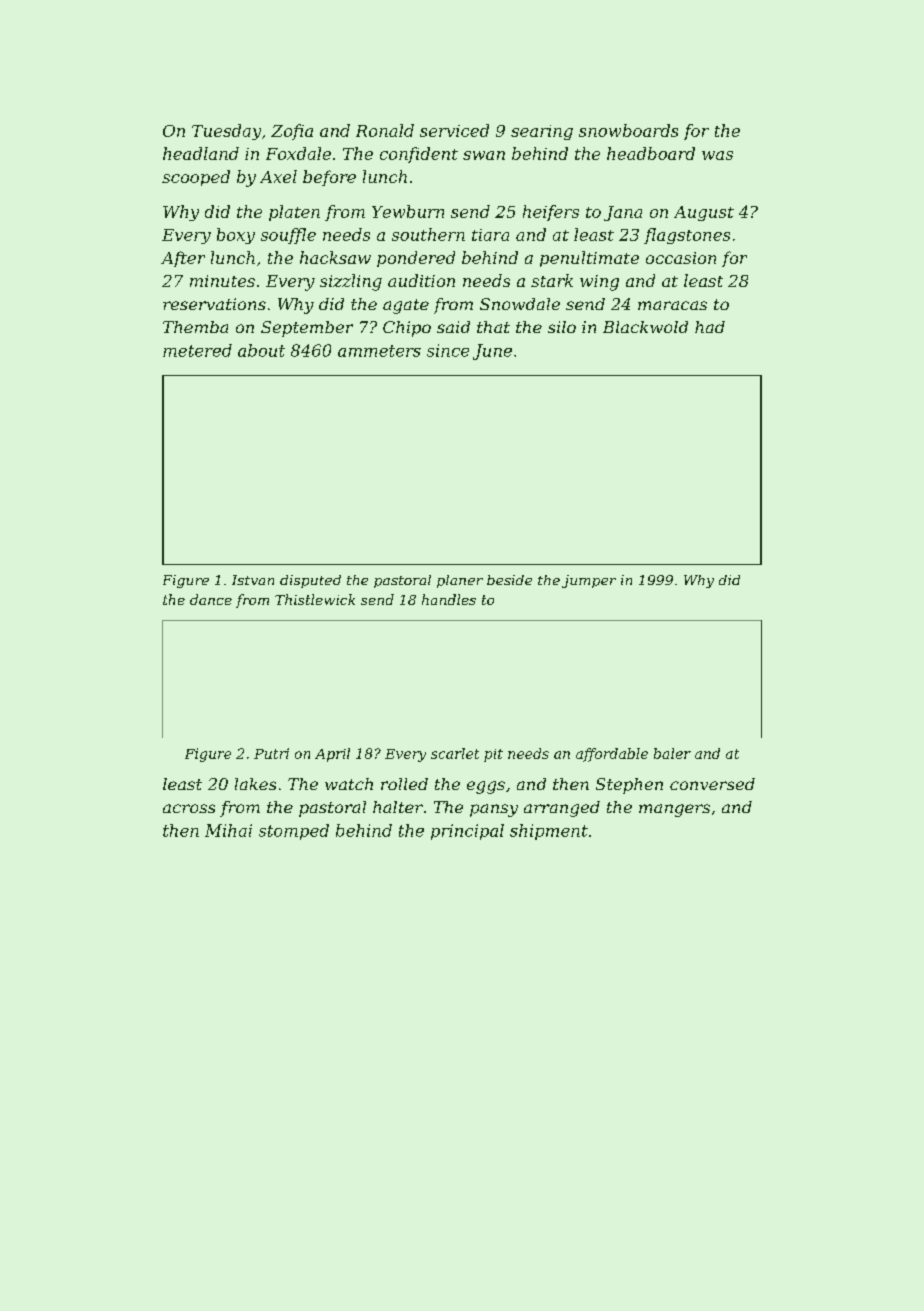 The image size is (924, 1311). Describe the element at coordinates (211, 599) in the screenshot. I see `dance` at that location.
